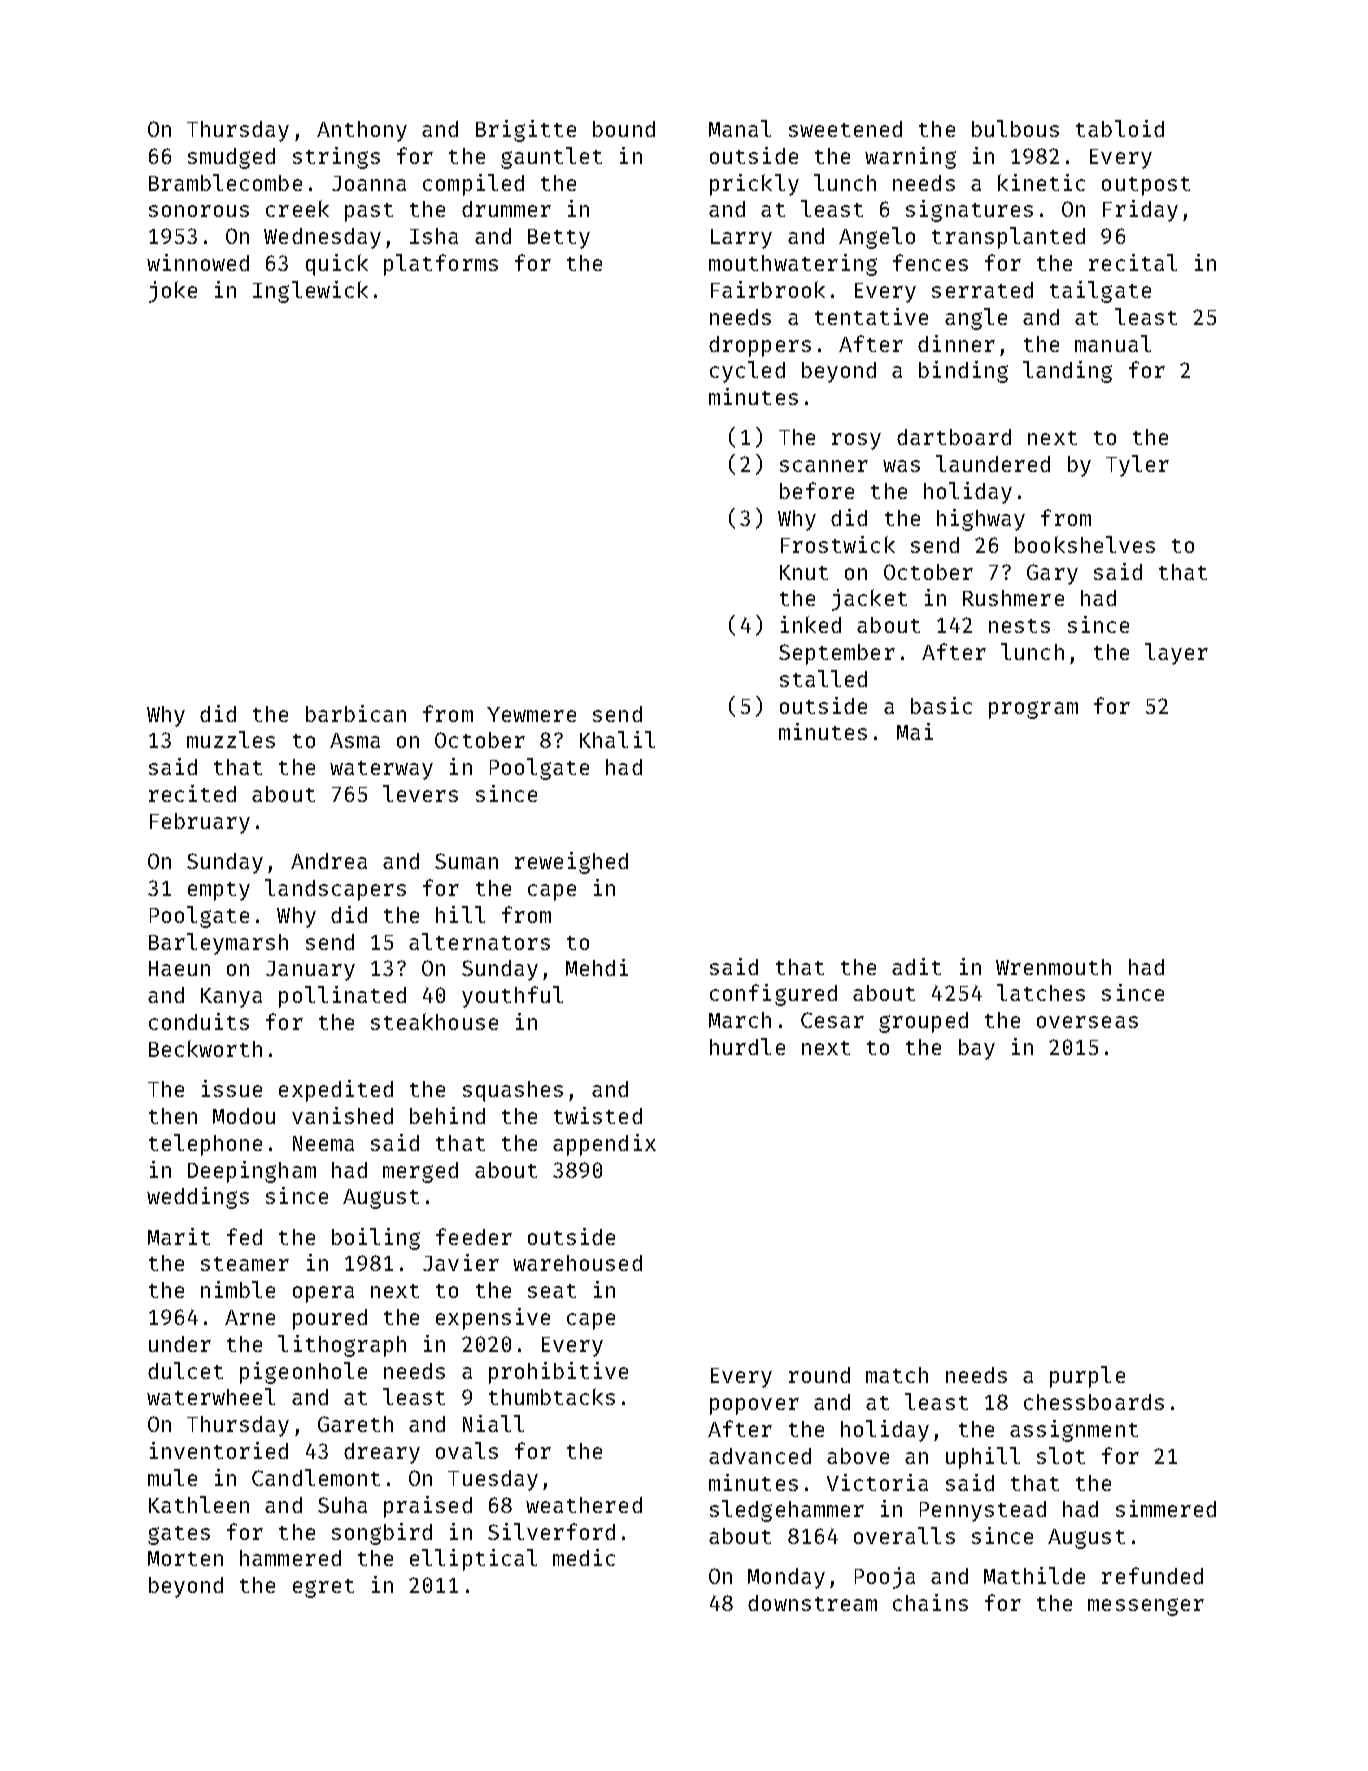  What do you see at coordinates (493, 1423) in the document?
I see `Niall` at bounding box center [493, 1423].
